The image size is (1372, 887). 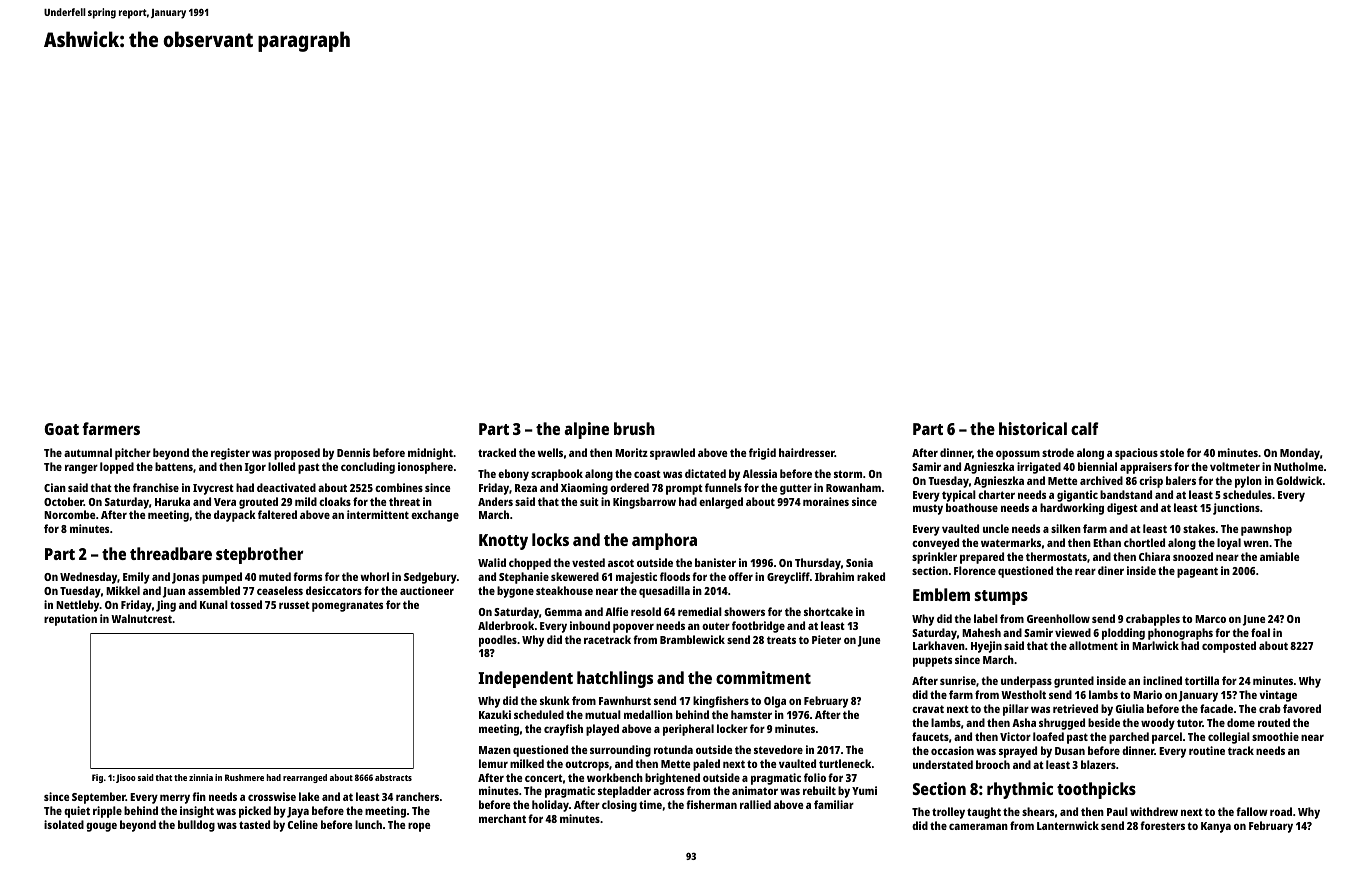 I want to click on Kazuki, so click(x=495, y=714).
